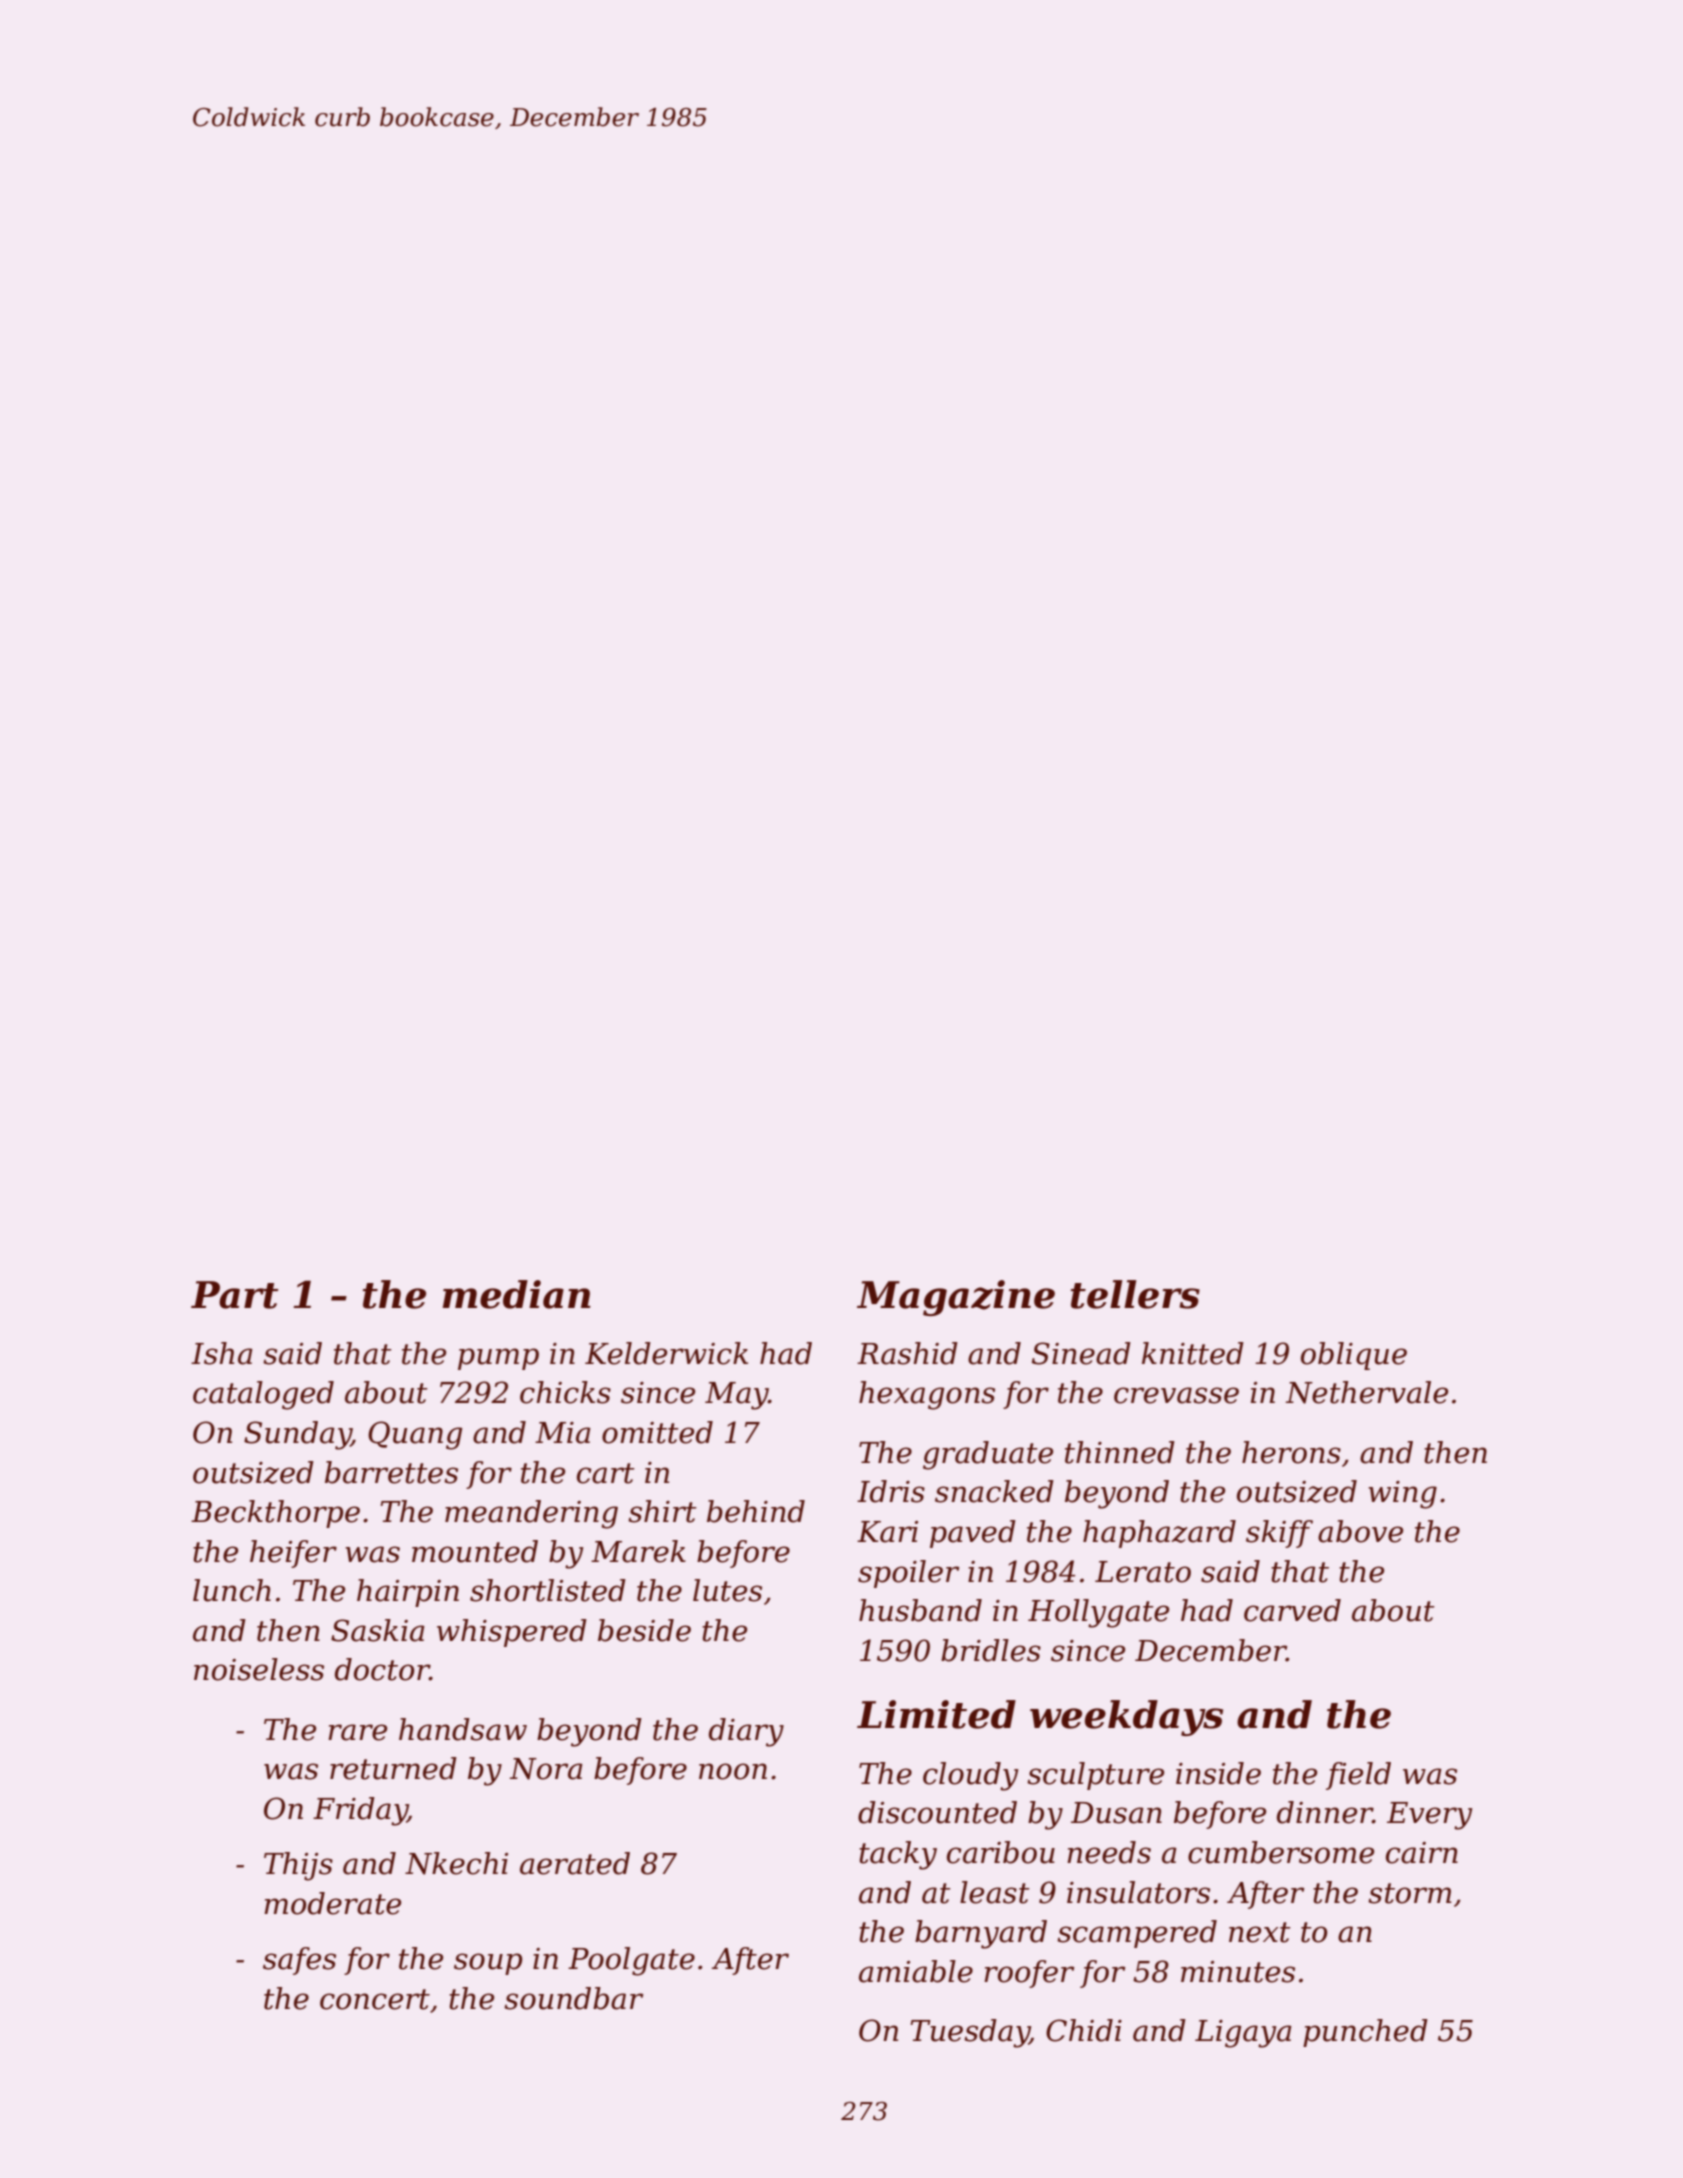  What do you see at coordinates (548, 1590) in the document?
I see `shortlisted` at bounding box center [548, 1590].
